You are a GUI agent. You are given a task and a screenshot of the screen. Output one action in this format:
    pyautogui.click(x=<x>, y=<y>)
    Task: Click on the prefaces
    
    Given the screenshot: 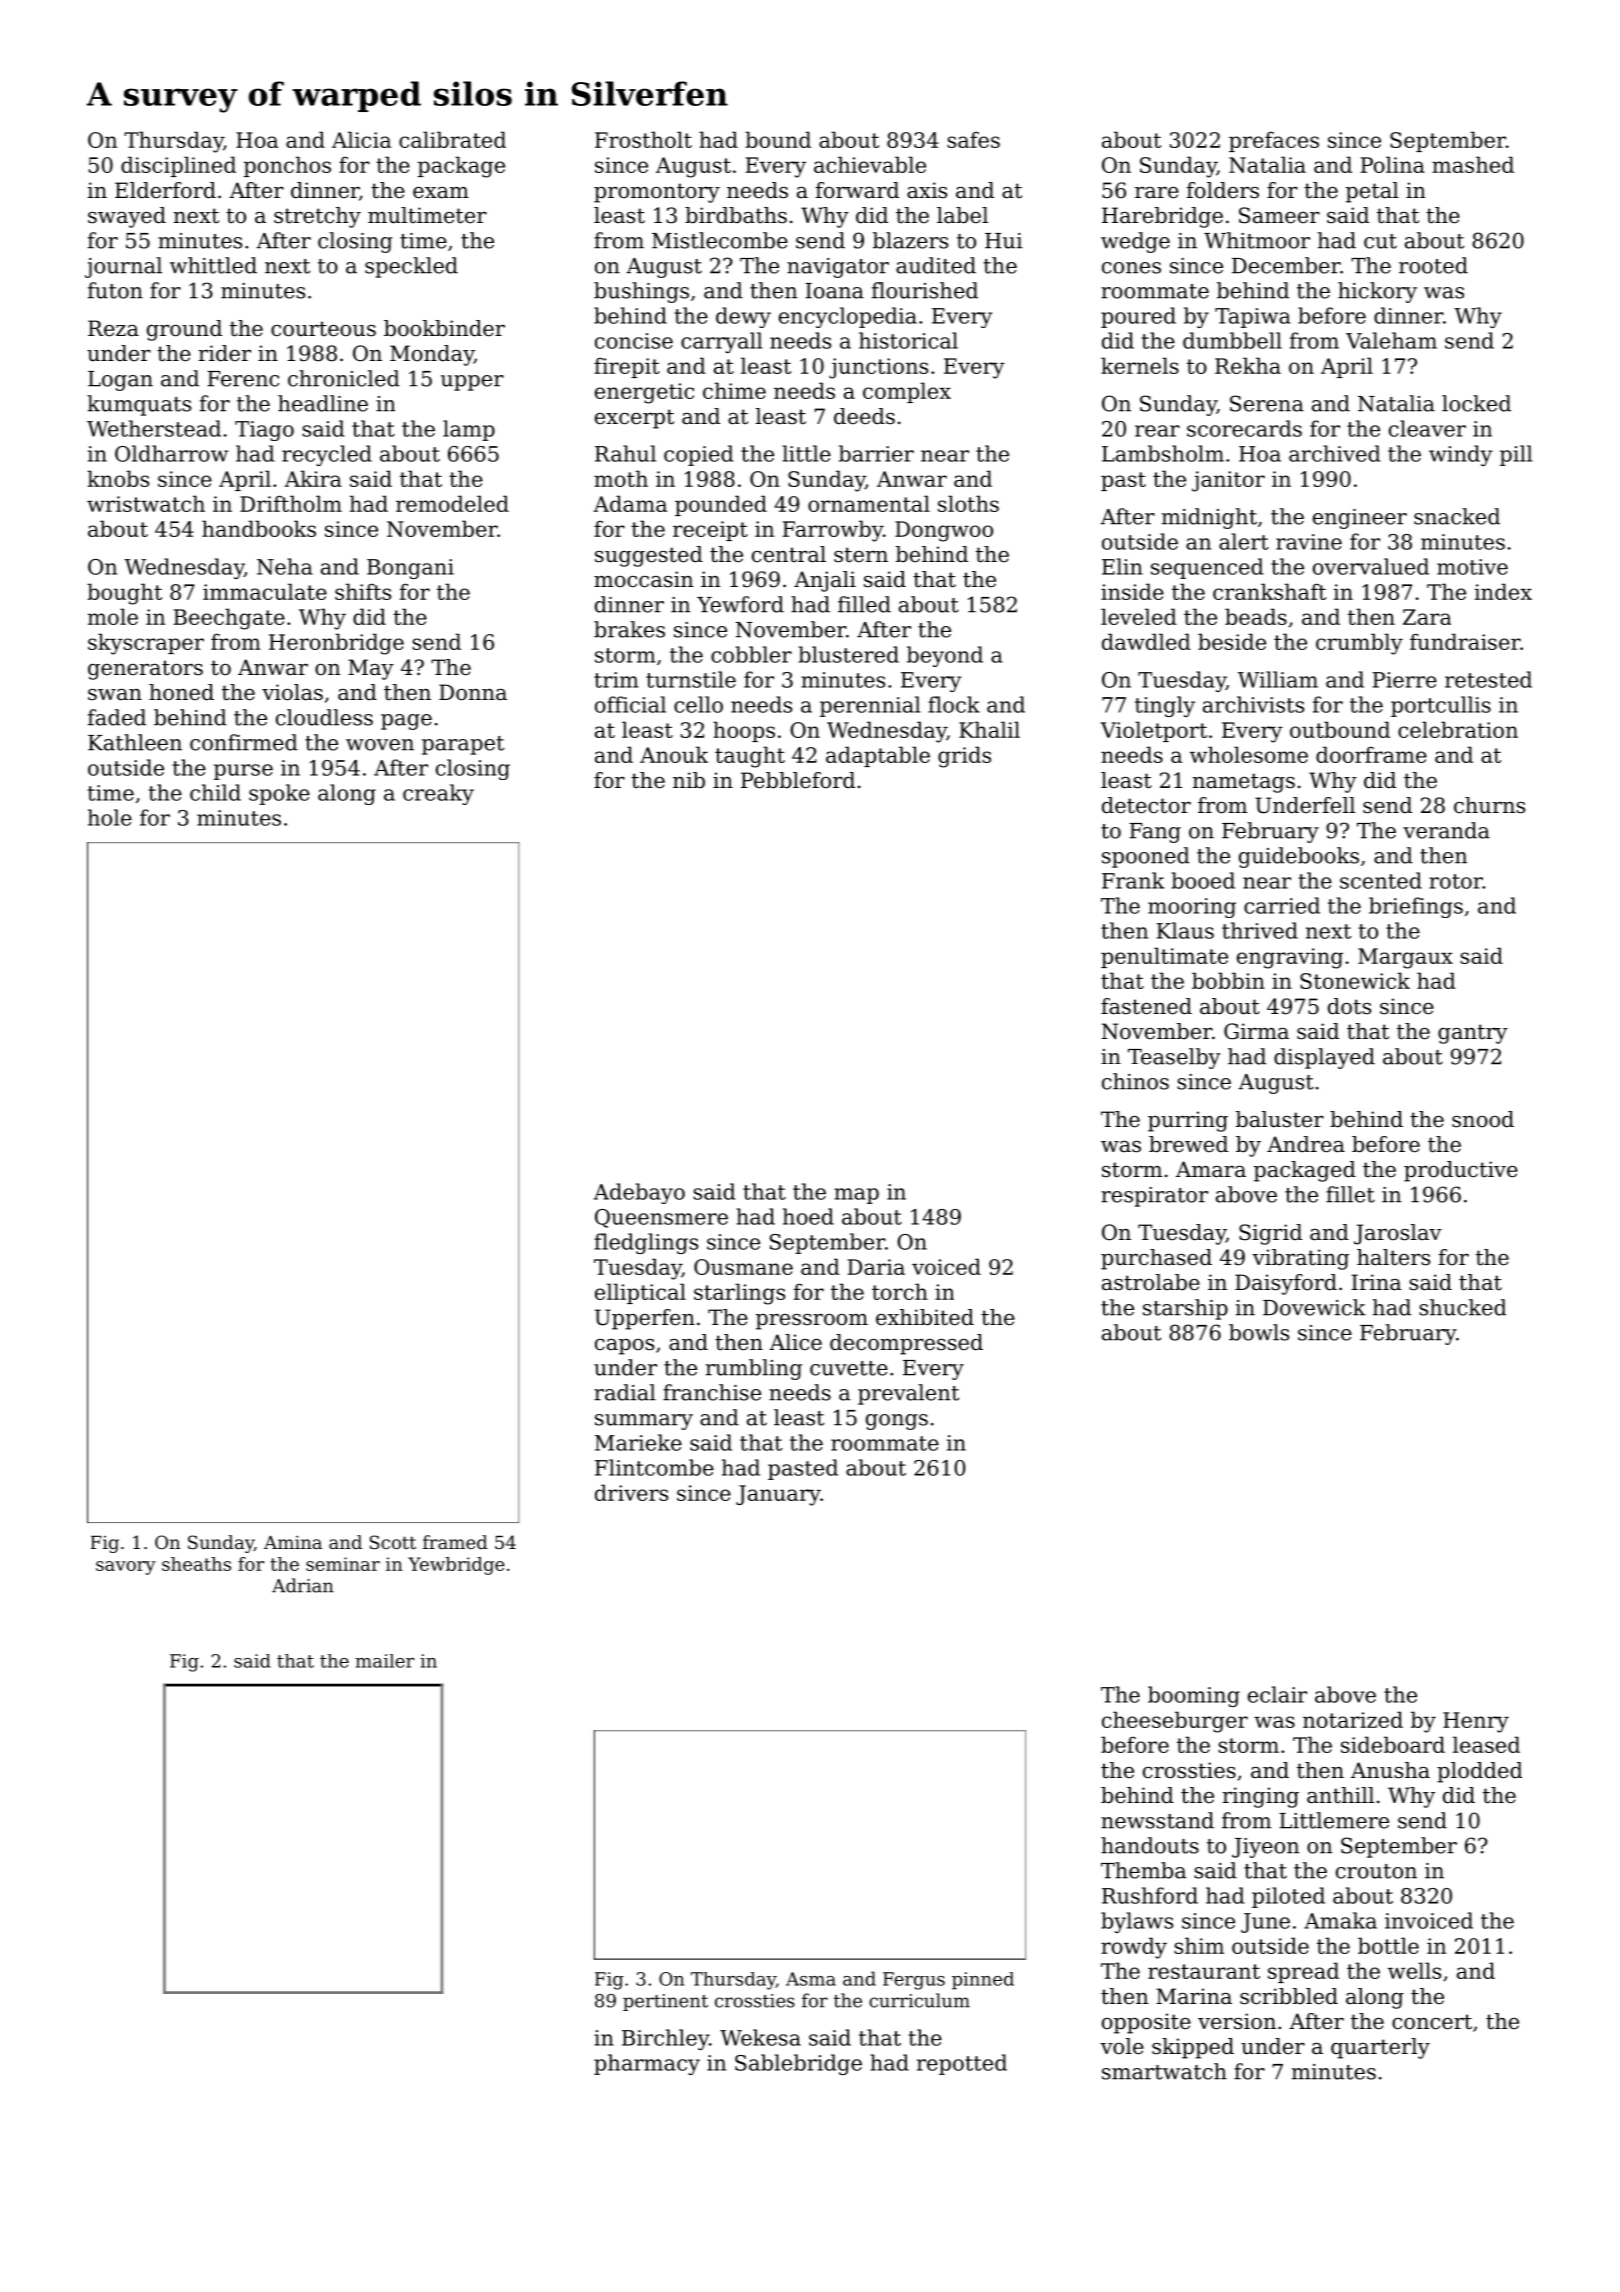 What is the action you would take?
    pyautogui.click(x=1274, y=142)
